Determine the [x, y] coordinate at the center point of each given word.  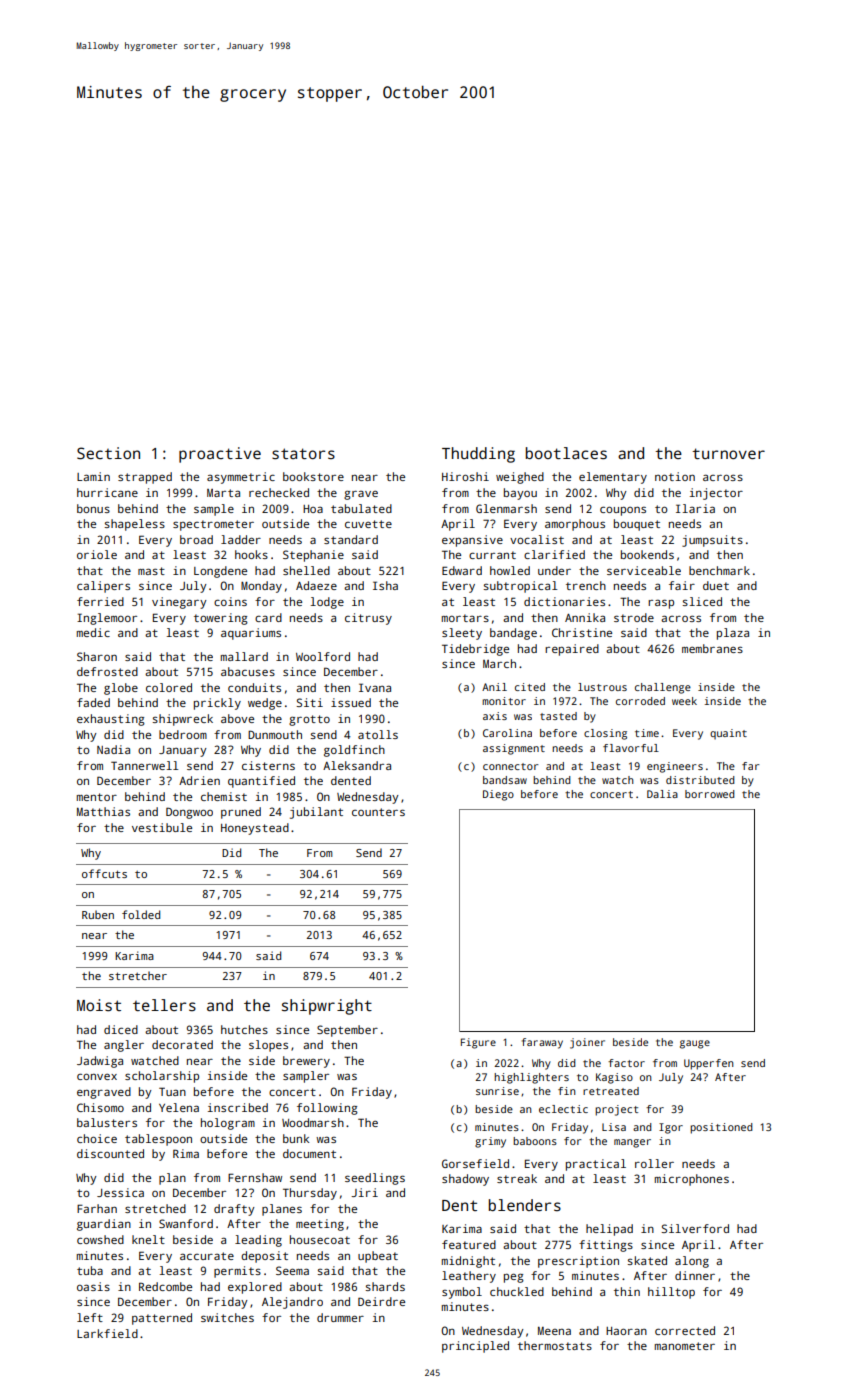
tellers [164, 1005]
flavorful [631, 748]
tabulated [361, 508]
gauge [695, 1044]
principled [475, 1347]
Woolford [323, 656]
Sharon [97, 656]
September [347, 1031]
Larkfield [107, 1333]
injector [716, 494]
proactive [220, 455]
